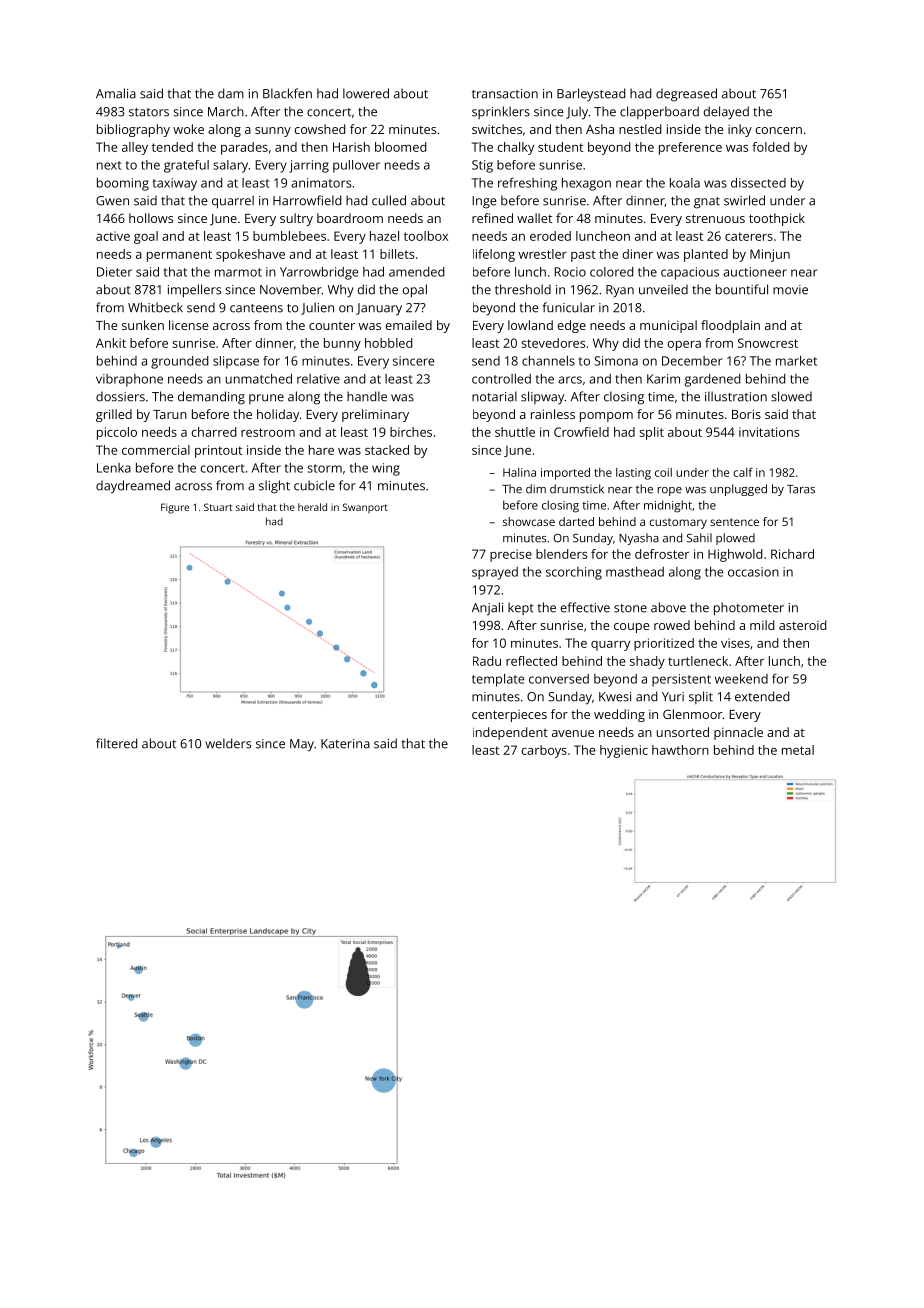 Image resolution: width=924 pixels, height=1308 pixels. I want to click on printout, so click(218, 451).
